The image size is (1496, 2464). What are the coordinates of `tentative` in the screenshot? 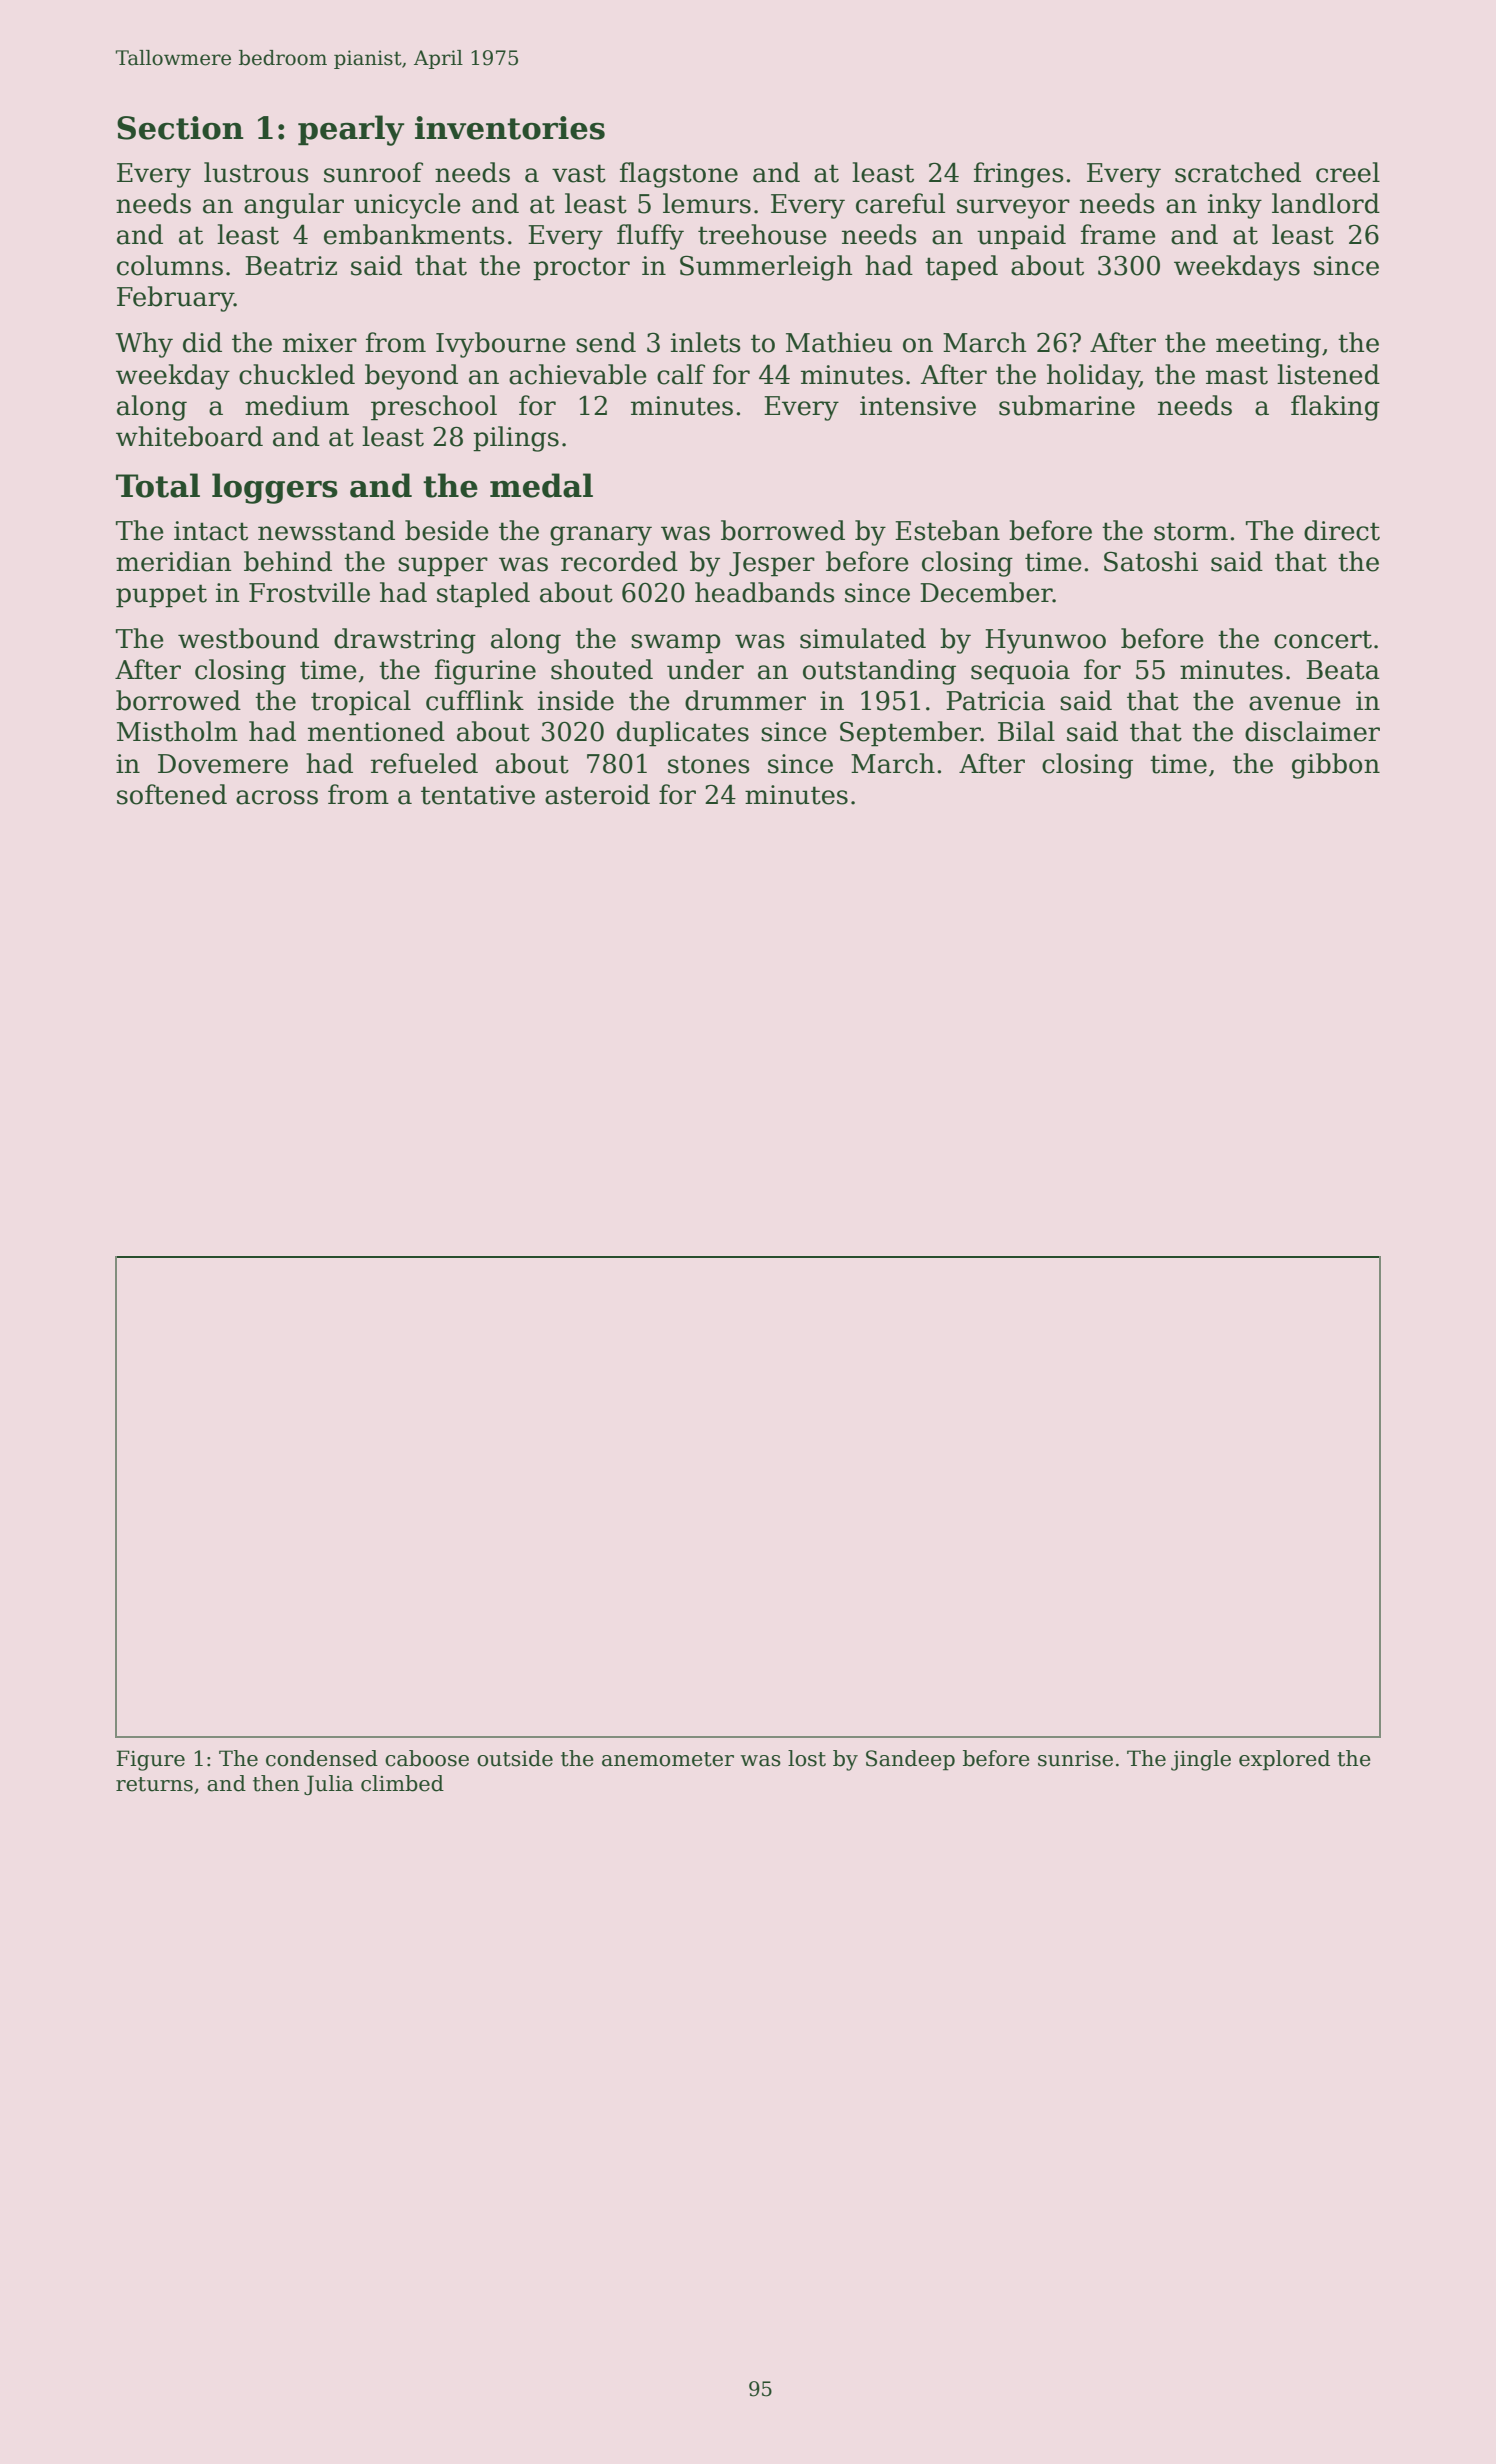 It's located at (478, 795).
